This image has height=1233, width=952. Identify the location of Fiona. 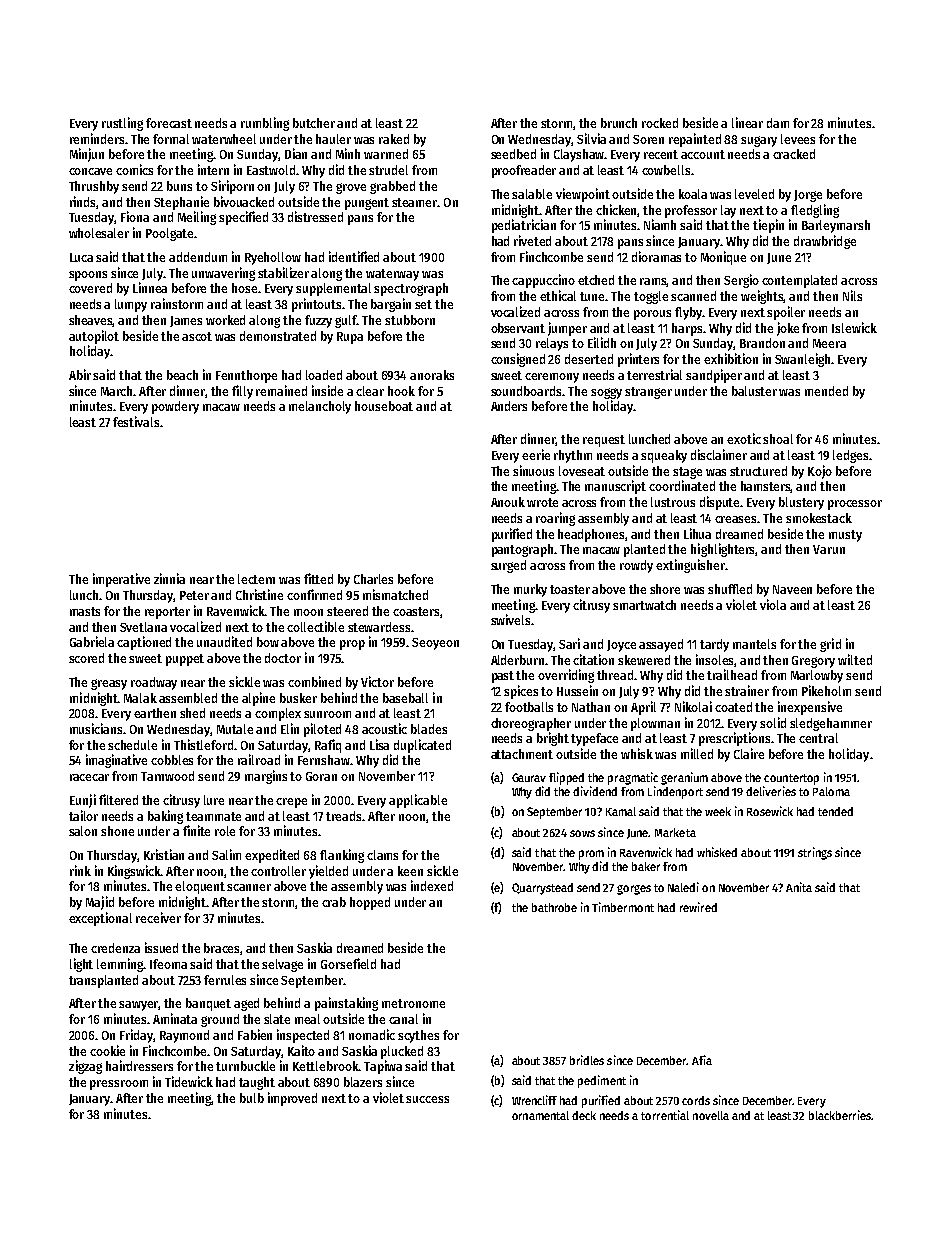
(135, 216).
